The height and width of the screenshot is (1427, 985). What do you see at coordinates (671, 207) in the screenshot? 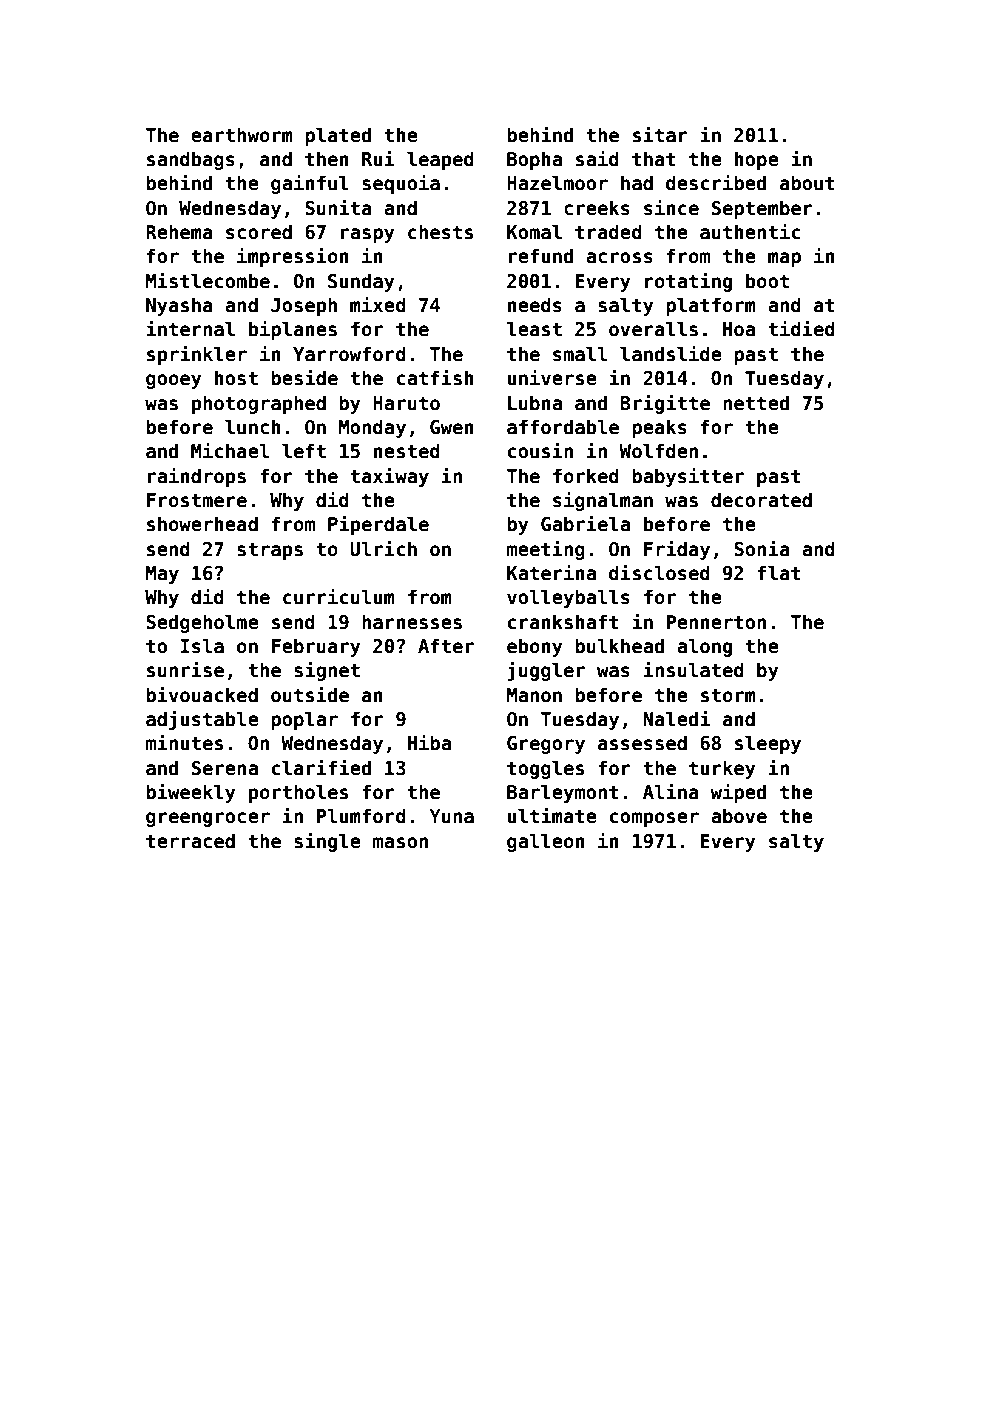
I see `since` at bounding box center [671, 207].
